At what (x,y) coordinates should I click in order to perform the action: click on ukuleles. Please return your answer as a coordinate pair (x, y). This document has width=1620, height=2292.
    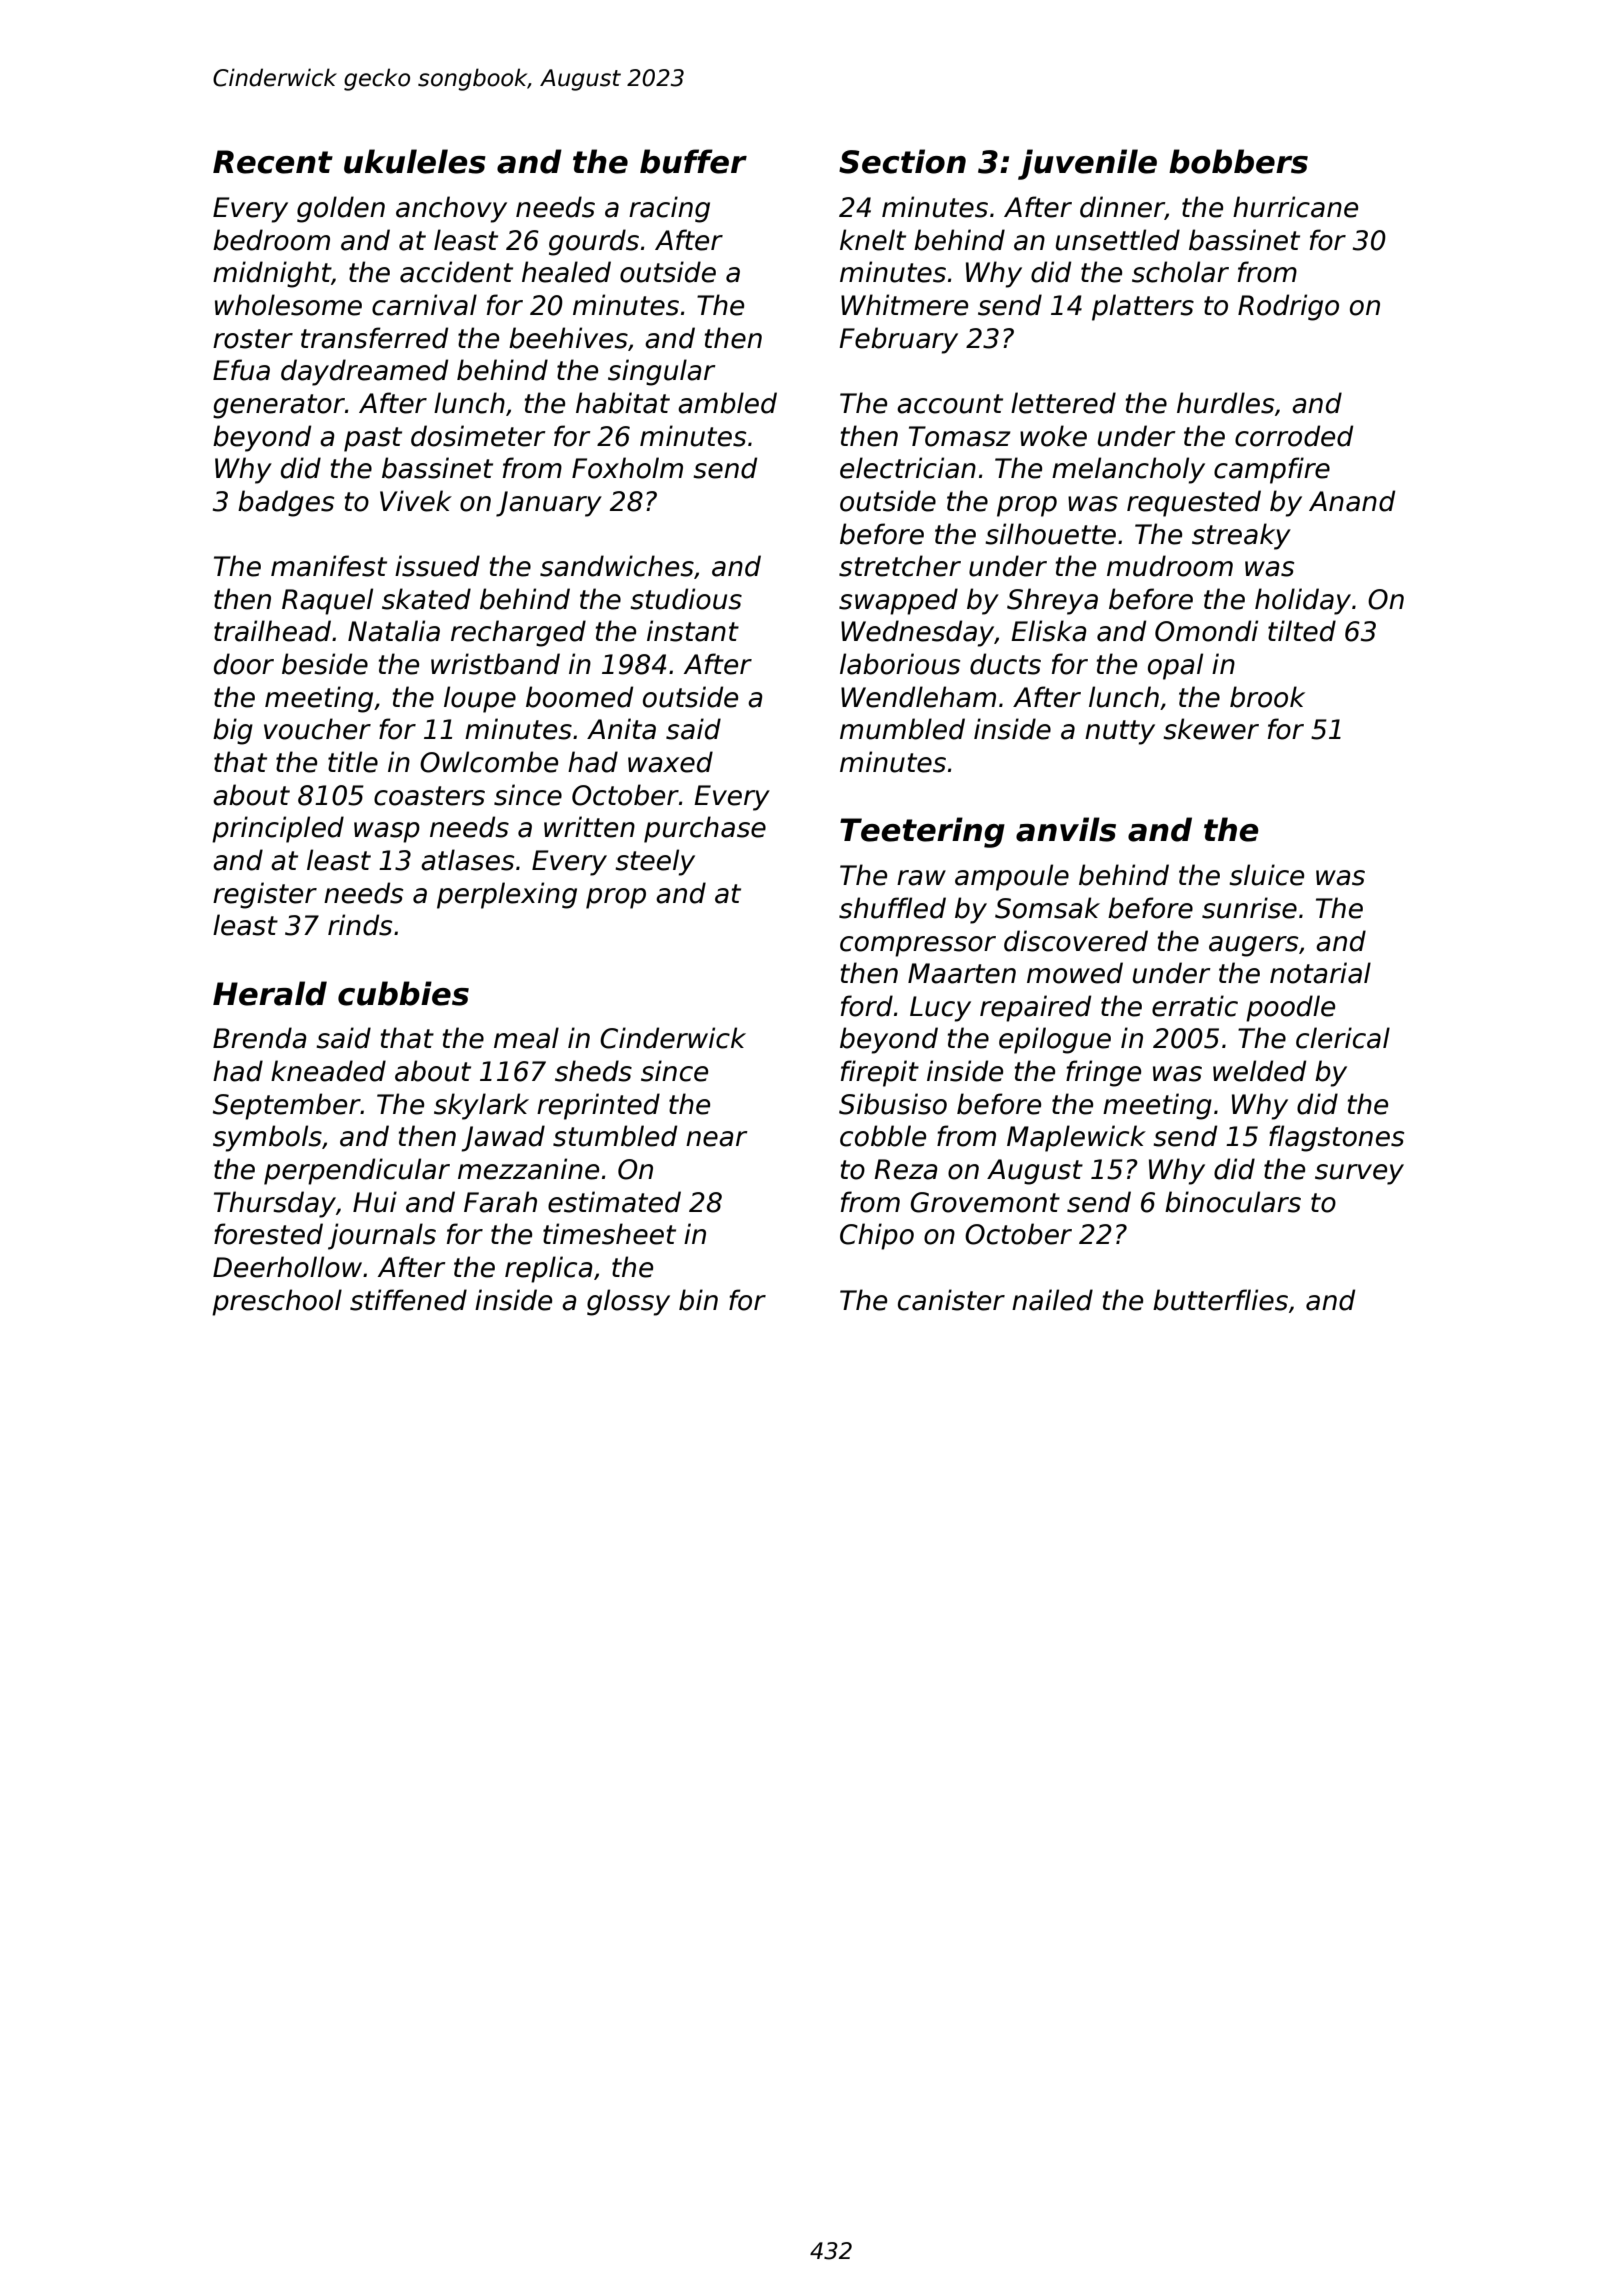
    Looking at the image, I should click on (415, 161).
